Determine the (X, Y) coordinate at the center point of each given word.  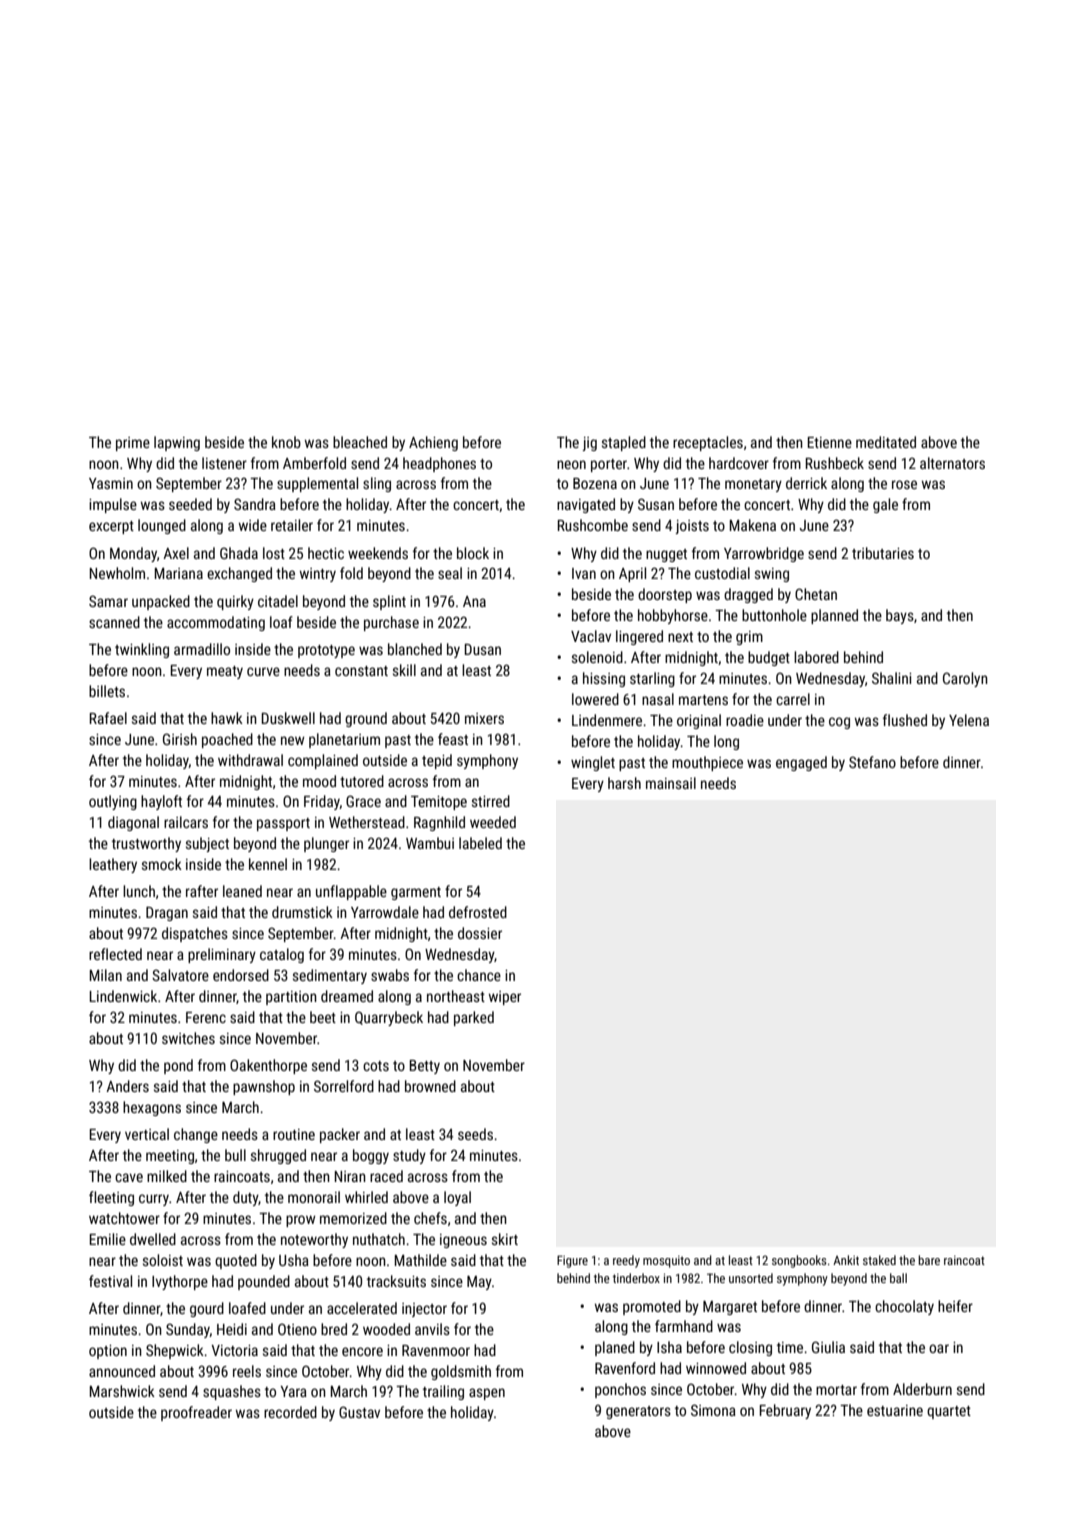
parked (474, 1018)
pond (178, 1066)
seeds (475, 1134)
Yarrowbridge (764, 554)
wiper (505, 998)
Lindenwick (123, 996)
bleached (360, 442)
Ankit (846, 1260)
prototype (326, 651)
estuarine (895, 1410)
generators (638, 1412)
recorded (290, 1412)
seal (450, 573)
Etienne (830, 442)
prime (133, 444)
